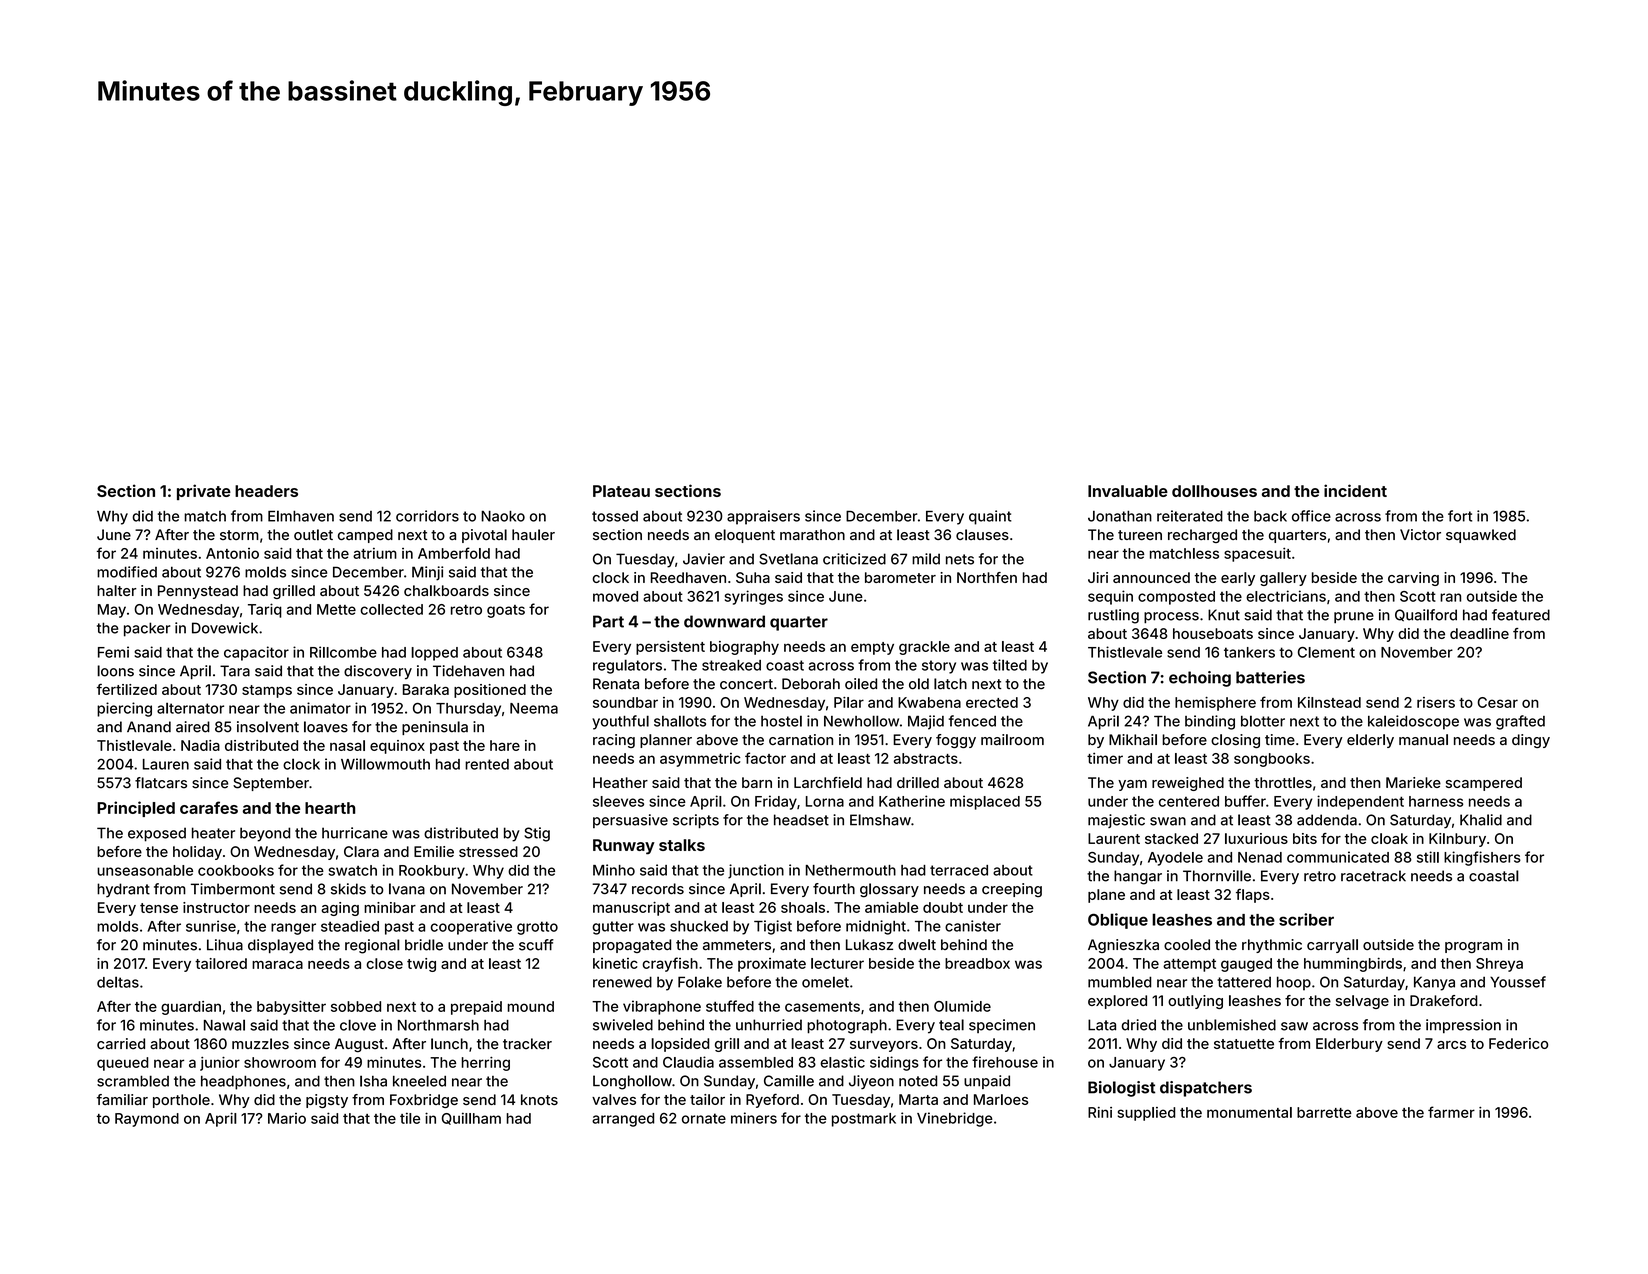  Describe the element at coordinates (1286, 596) in the screenshot. I see `electricians` at that location.
